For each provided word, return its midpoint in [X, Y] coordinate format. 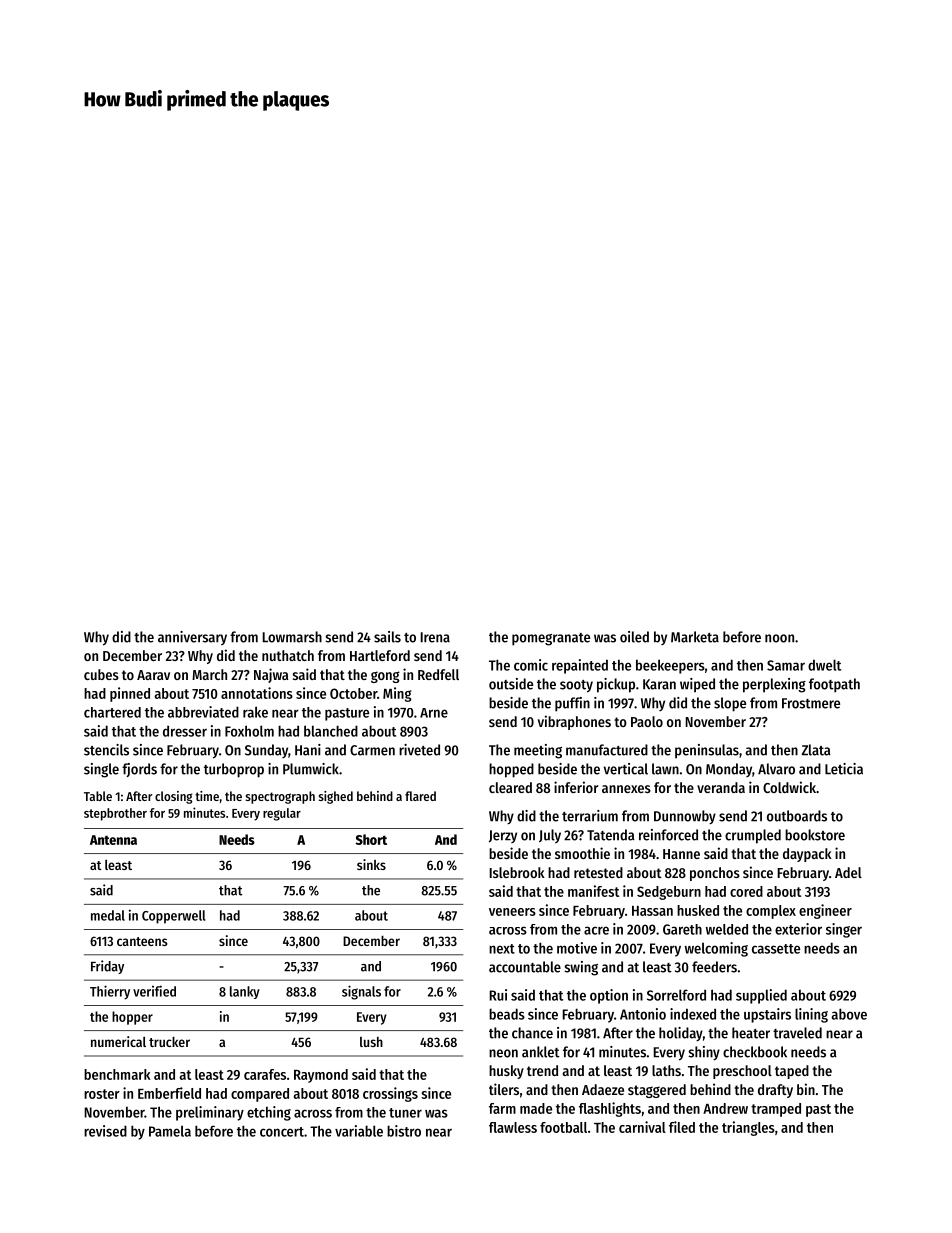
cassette [776, 949]
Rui [498, 995]
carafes [265, 1074]
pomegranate [551, 639]
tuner [405, 1113]
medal [108, 915]
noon [779, 638]
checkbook [755, 1052]
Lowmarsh [292, 637]
